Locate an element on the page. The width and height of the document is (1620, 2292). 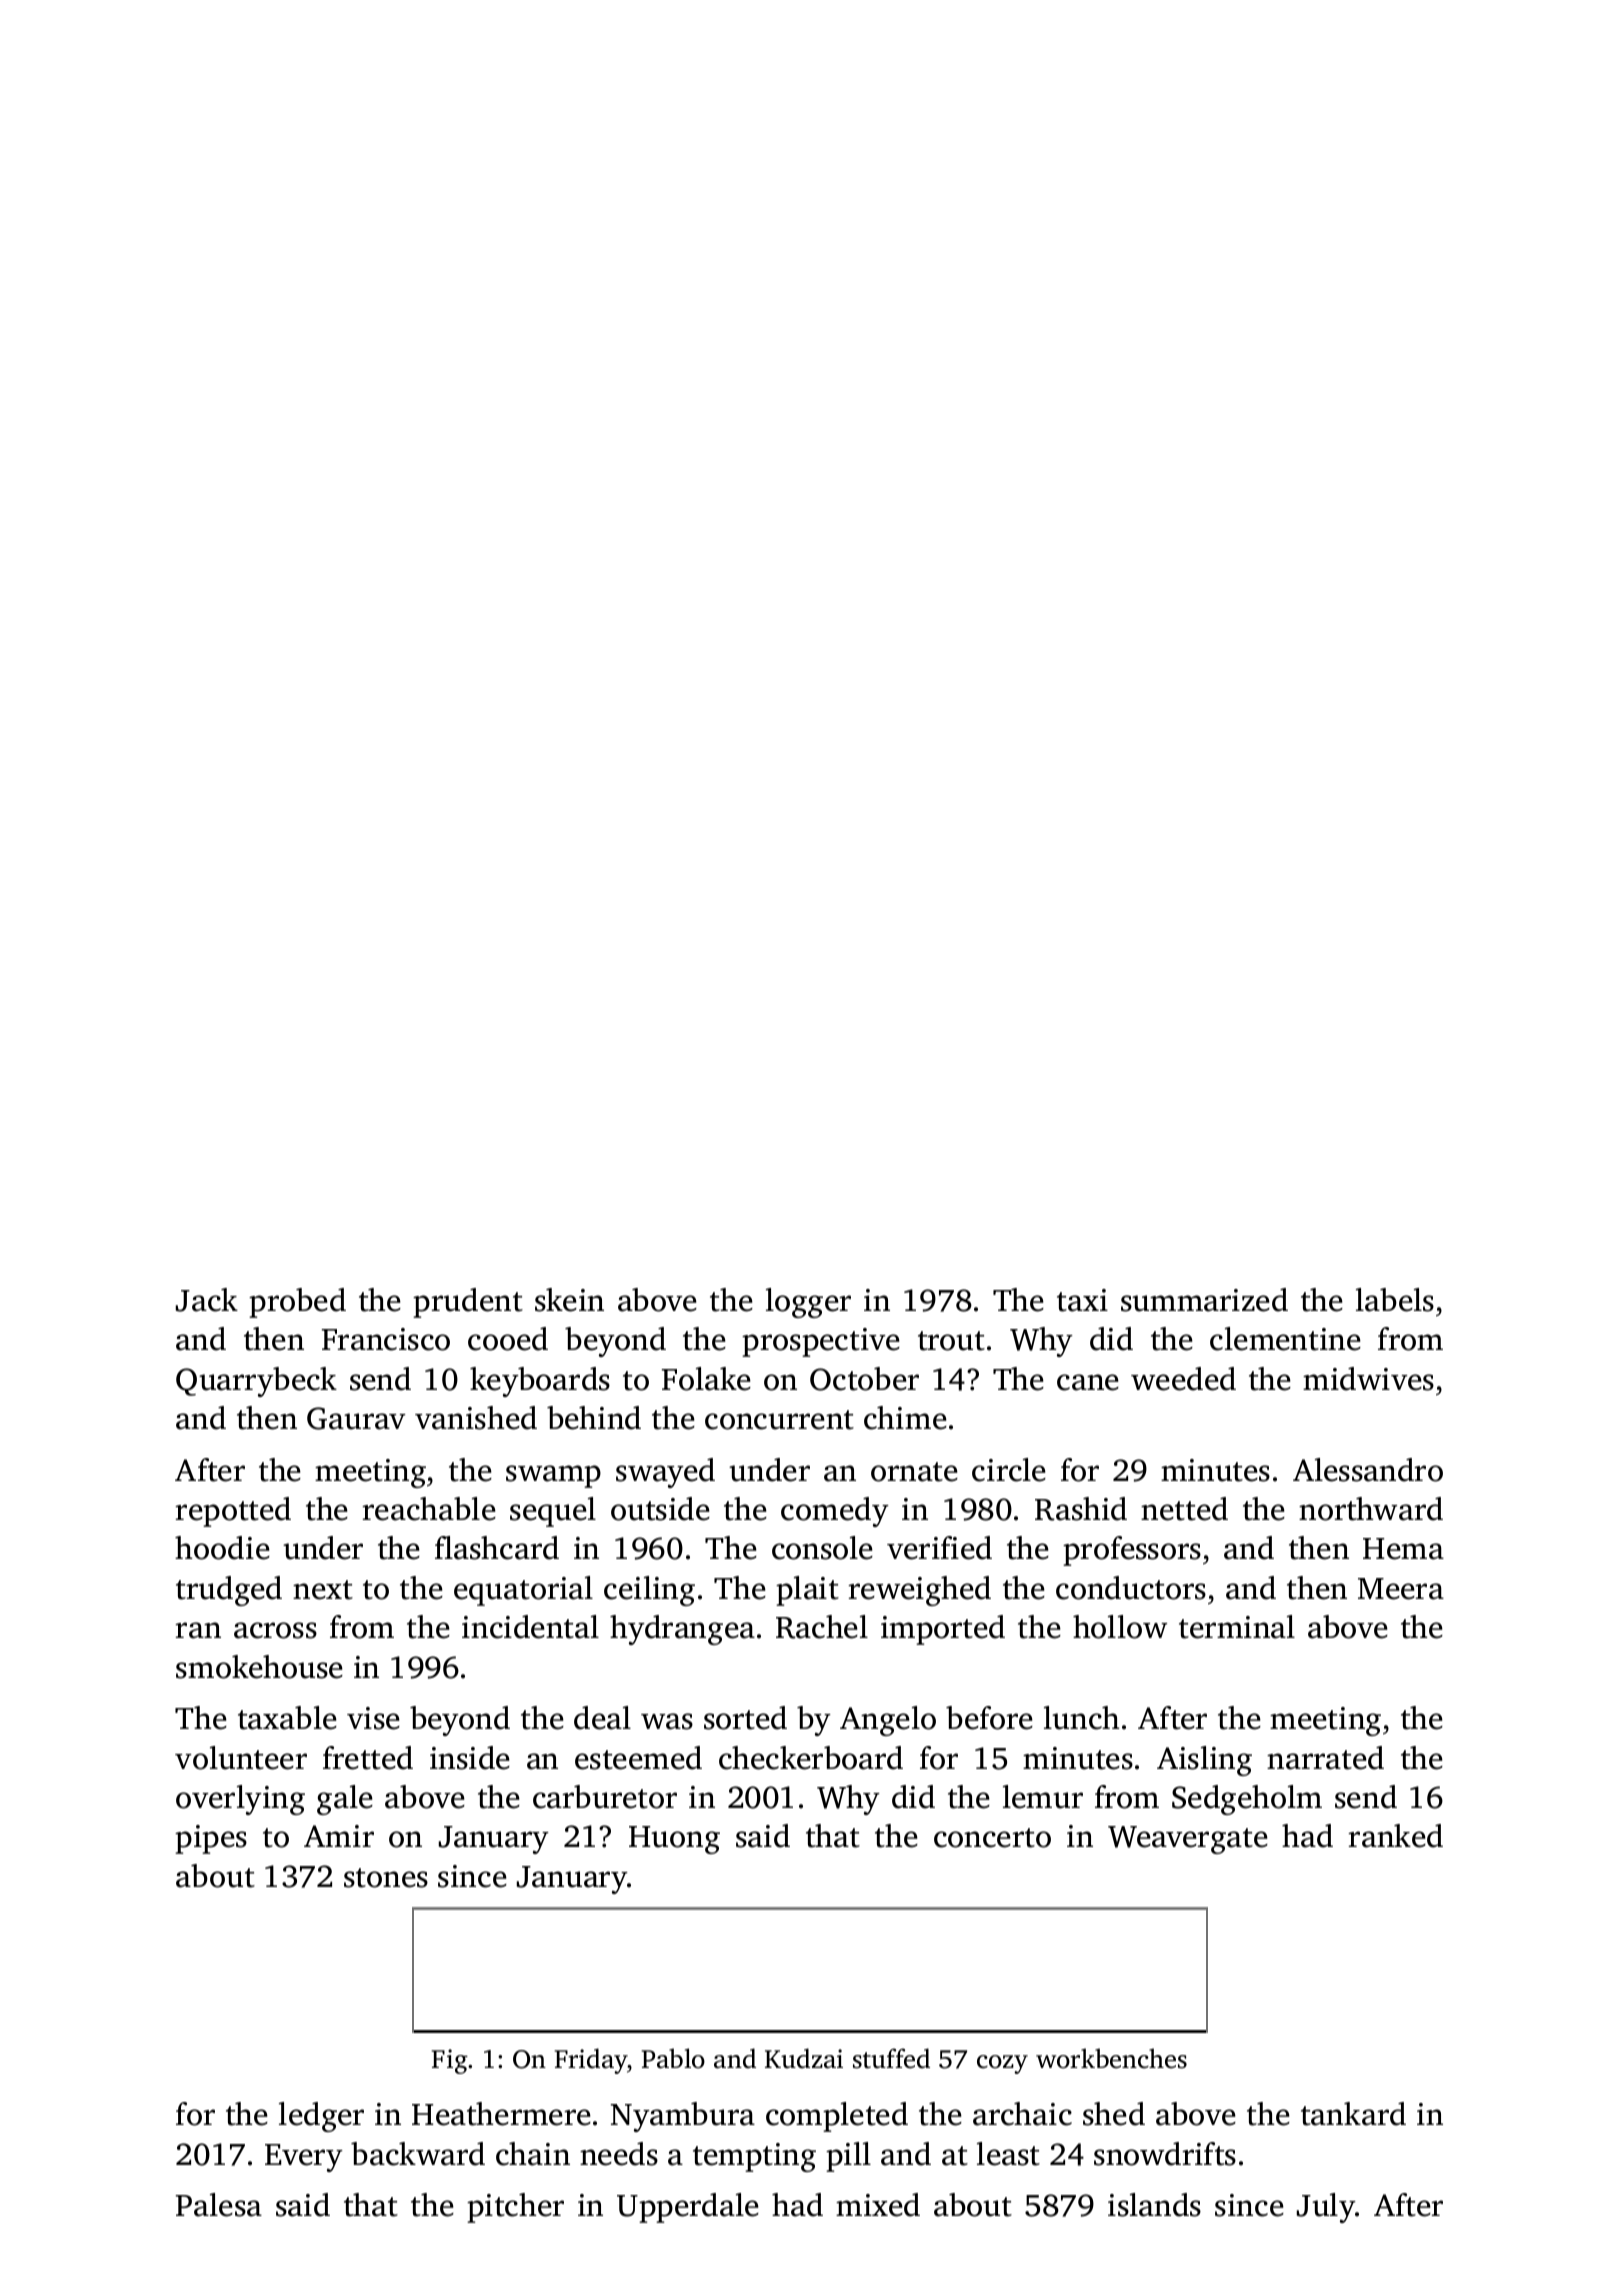
deal is located at coordinates (602, 1718).
